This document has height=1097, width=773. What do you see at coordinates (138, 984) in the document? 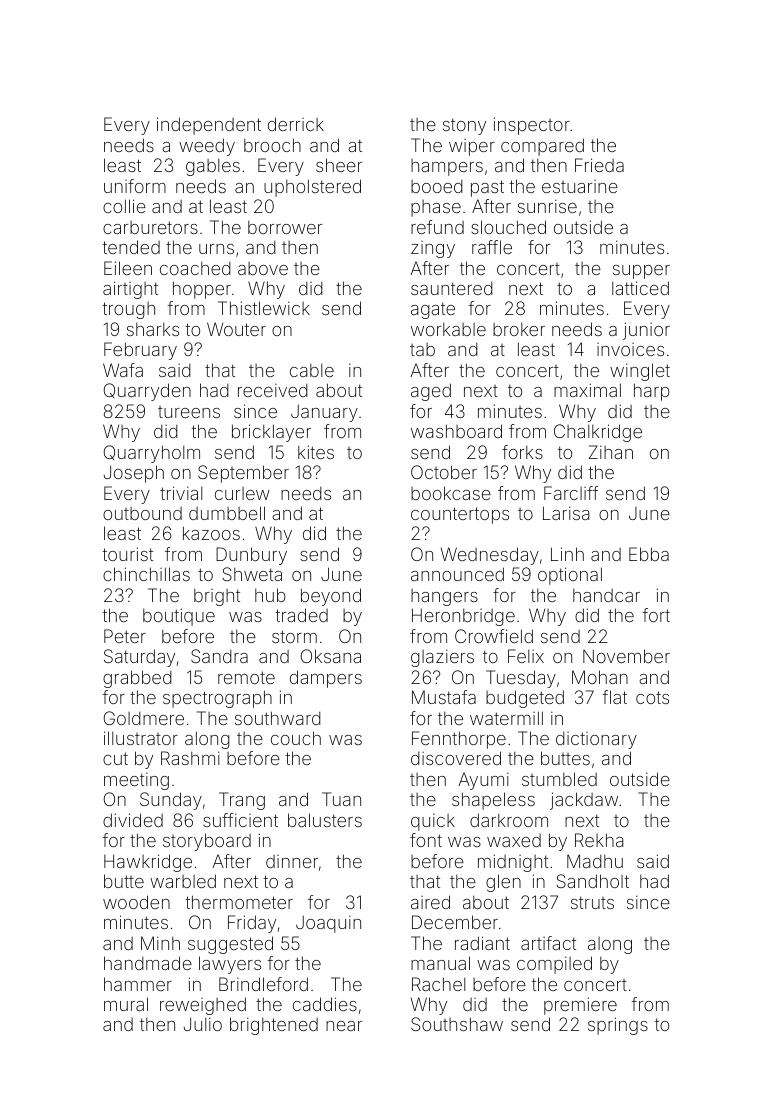
I see `hammer` at bounding box center [138, 984].
